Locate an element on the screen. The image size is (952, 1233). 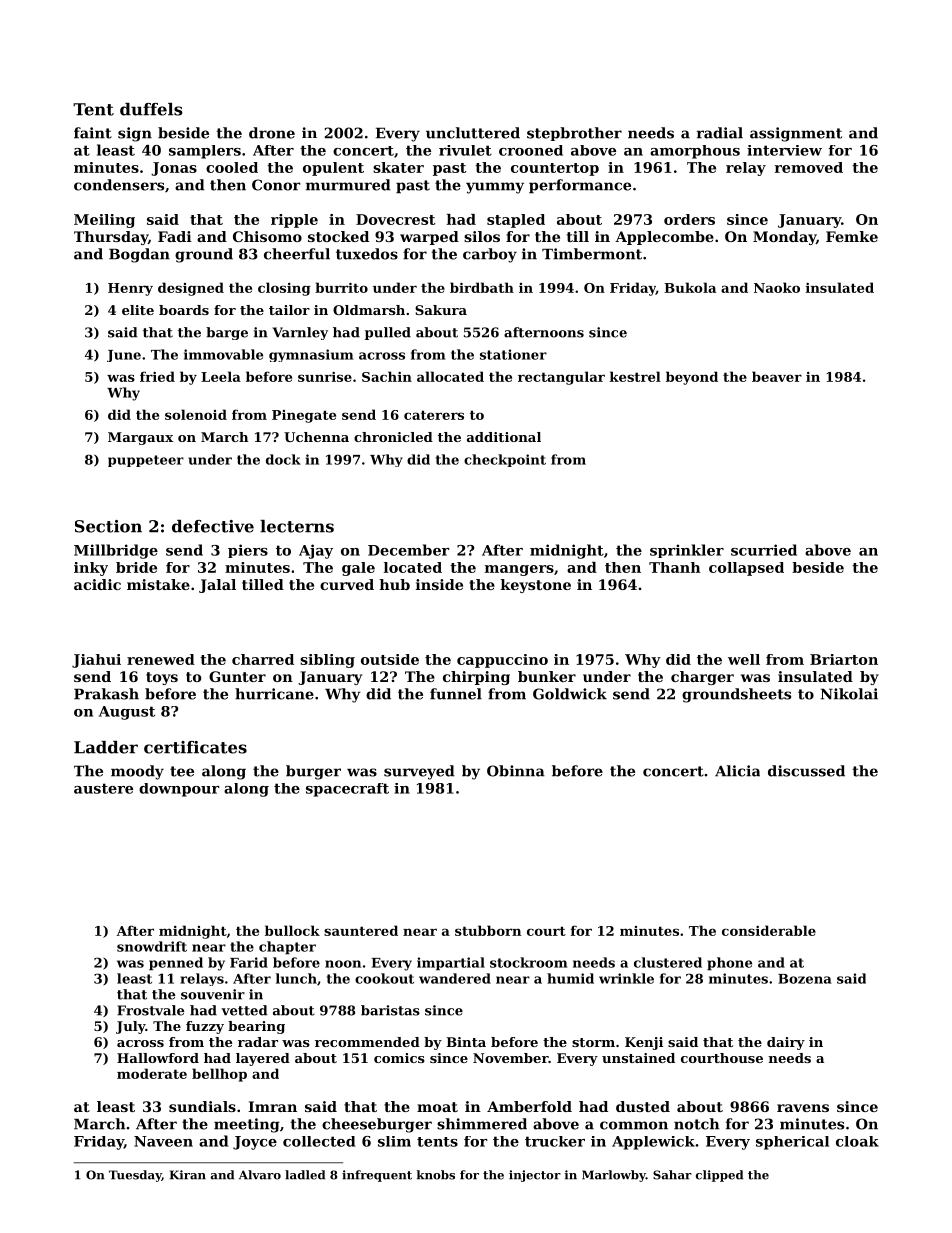
samplers is located at coordinates (205, 152).
